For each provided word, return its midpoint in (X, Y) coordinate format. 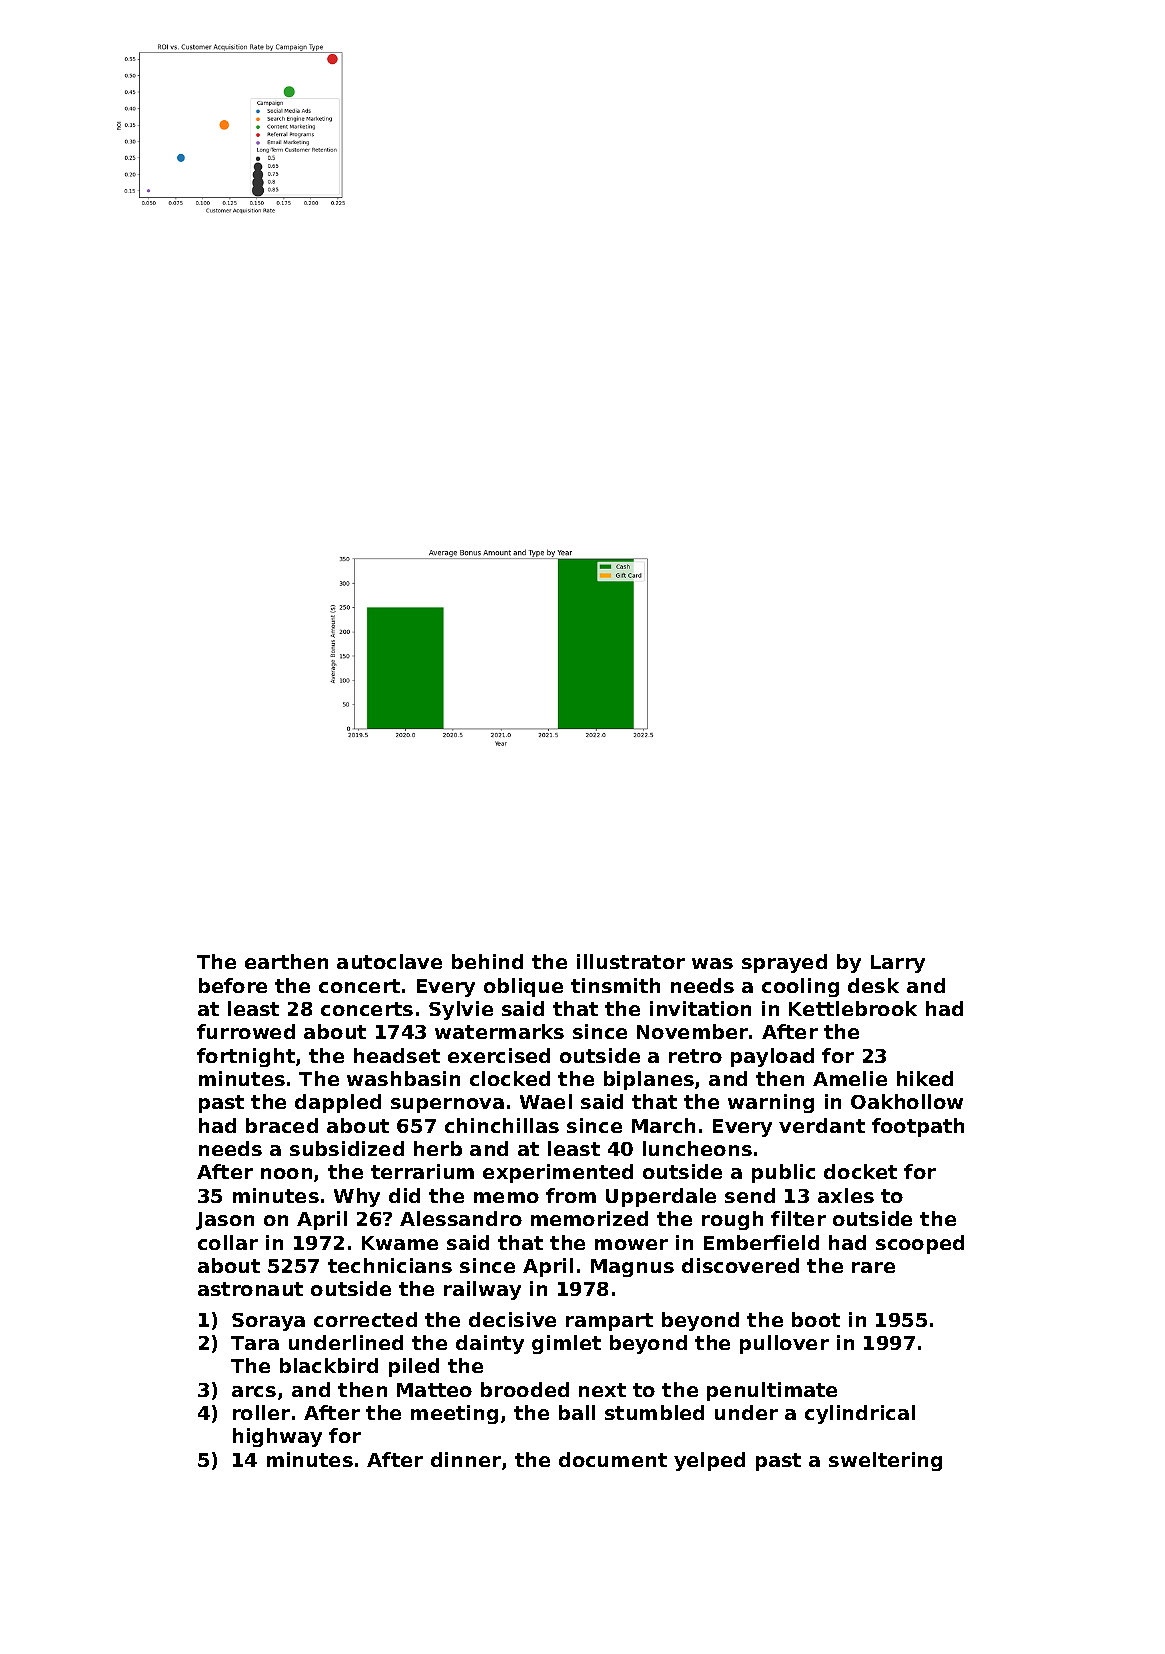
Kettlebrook (853, 1008)
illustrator (631, 961)
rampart (609, 1322)
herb (438, 1148)
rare (873, 1267)
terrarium (422, 1171)
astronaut (250, 1289)
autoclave (389, 961)
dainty (490, 1344)
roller (261, 1412)
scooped (920, 1244)
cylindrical (860, 1414)
